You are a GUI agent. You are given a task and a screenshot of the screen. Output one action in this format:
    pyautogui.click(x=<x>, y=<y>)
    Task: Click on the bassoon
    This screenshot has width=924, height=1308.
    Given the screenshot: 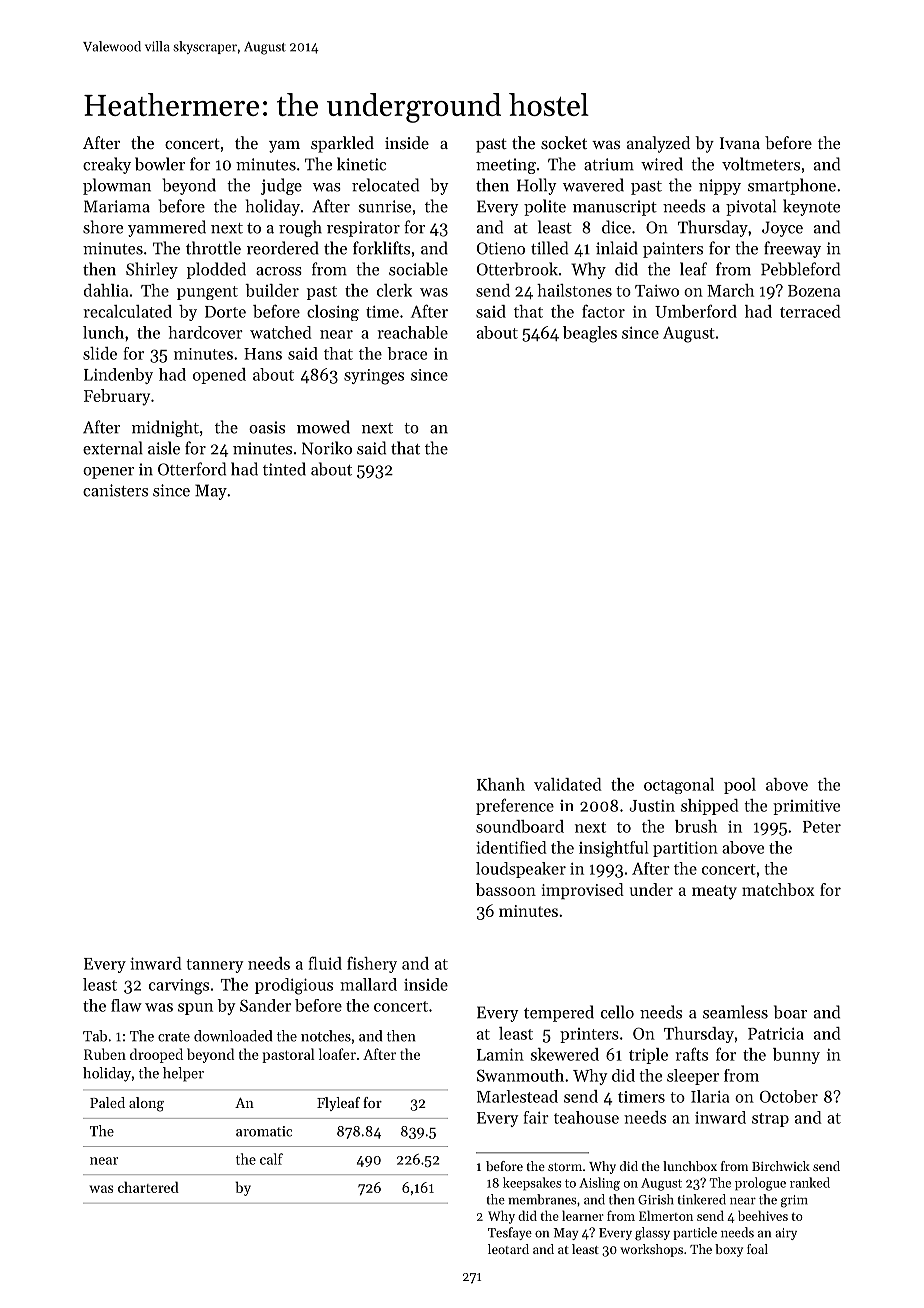 What is the action you would take?
    pyautogui.click(x=506, y=889)
